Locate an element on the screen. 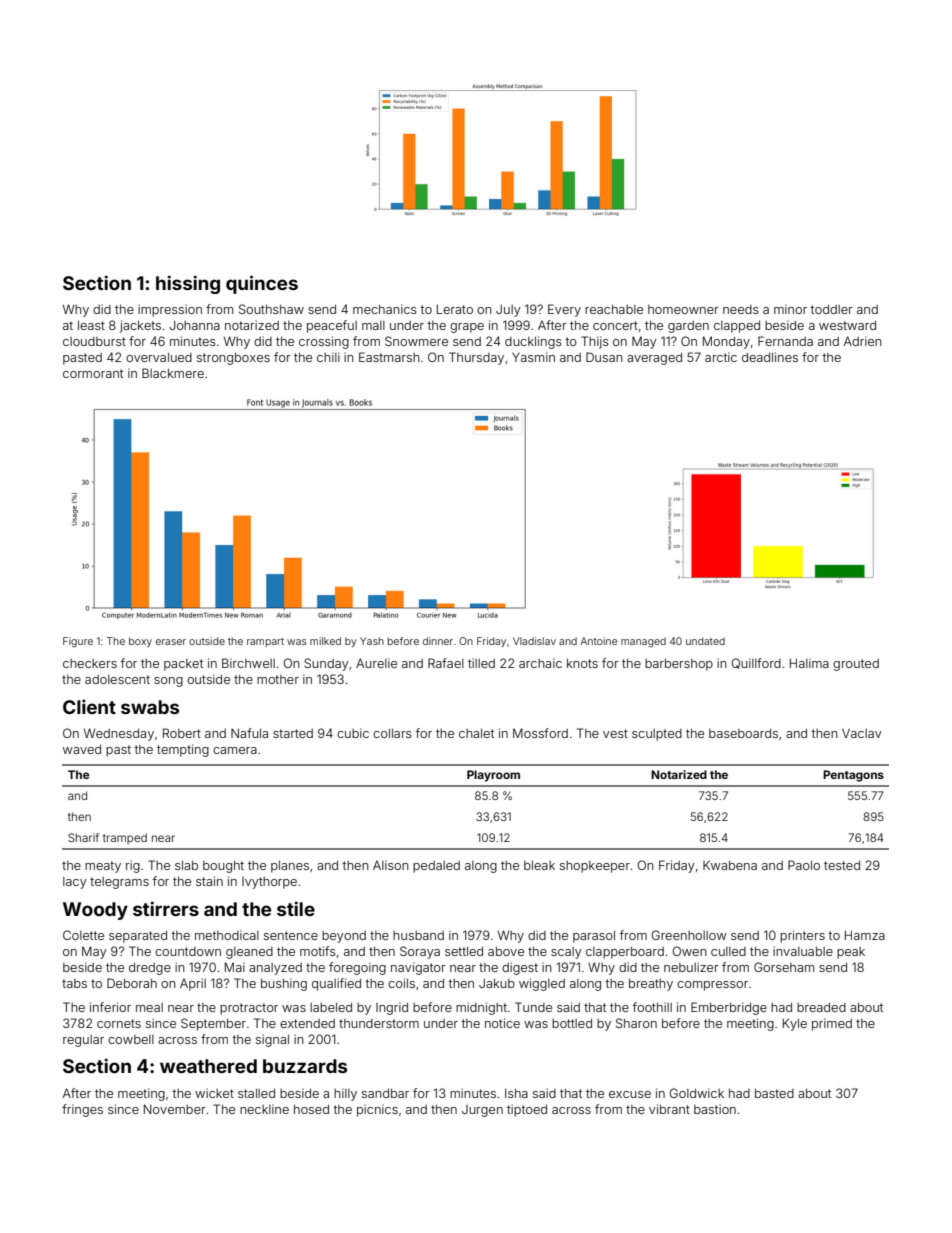 The width and height of the screenshot is (952, 1233). deadlines is located at coordinates (770, 357).
